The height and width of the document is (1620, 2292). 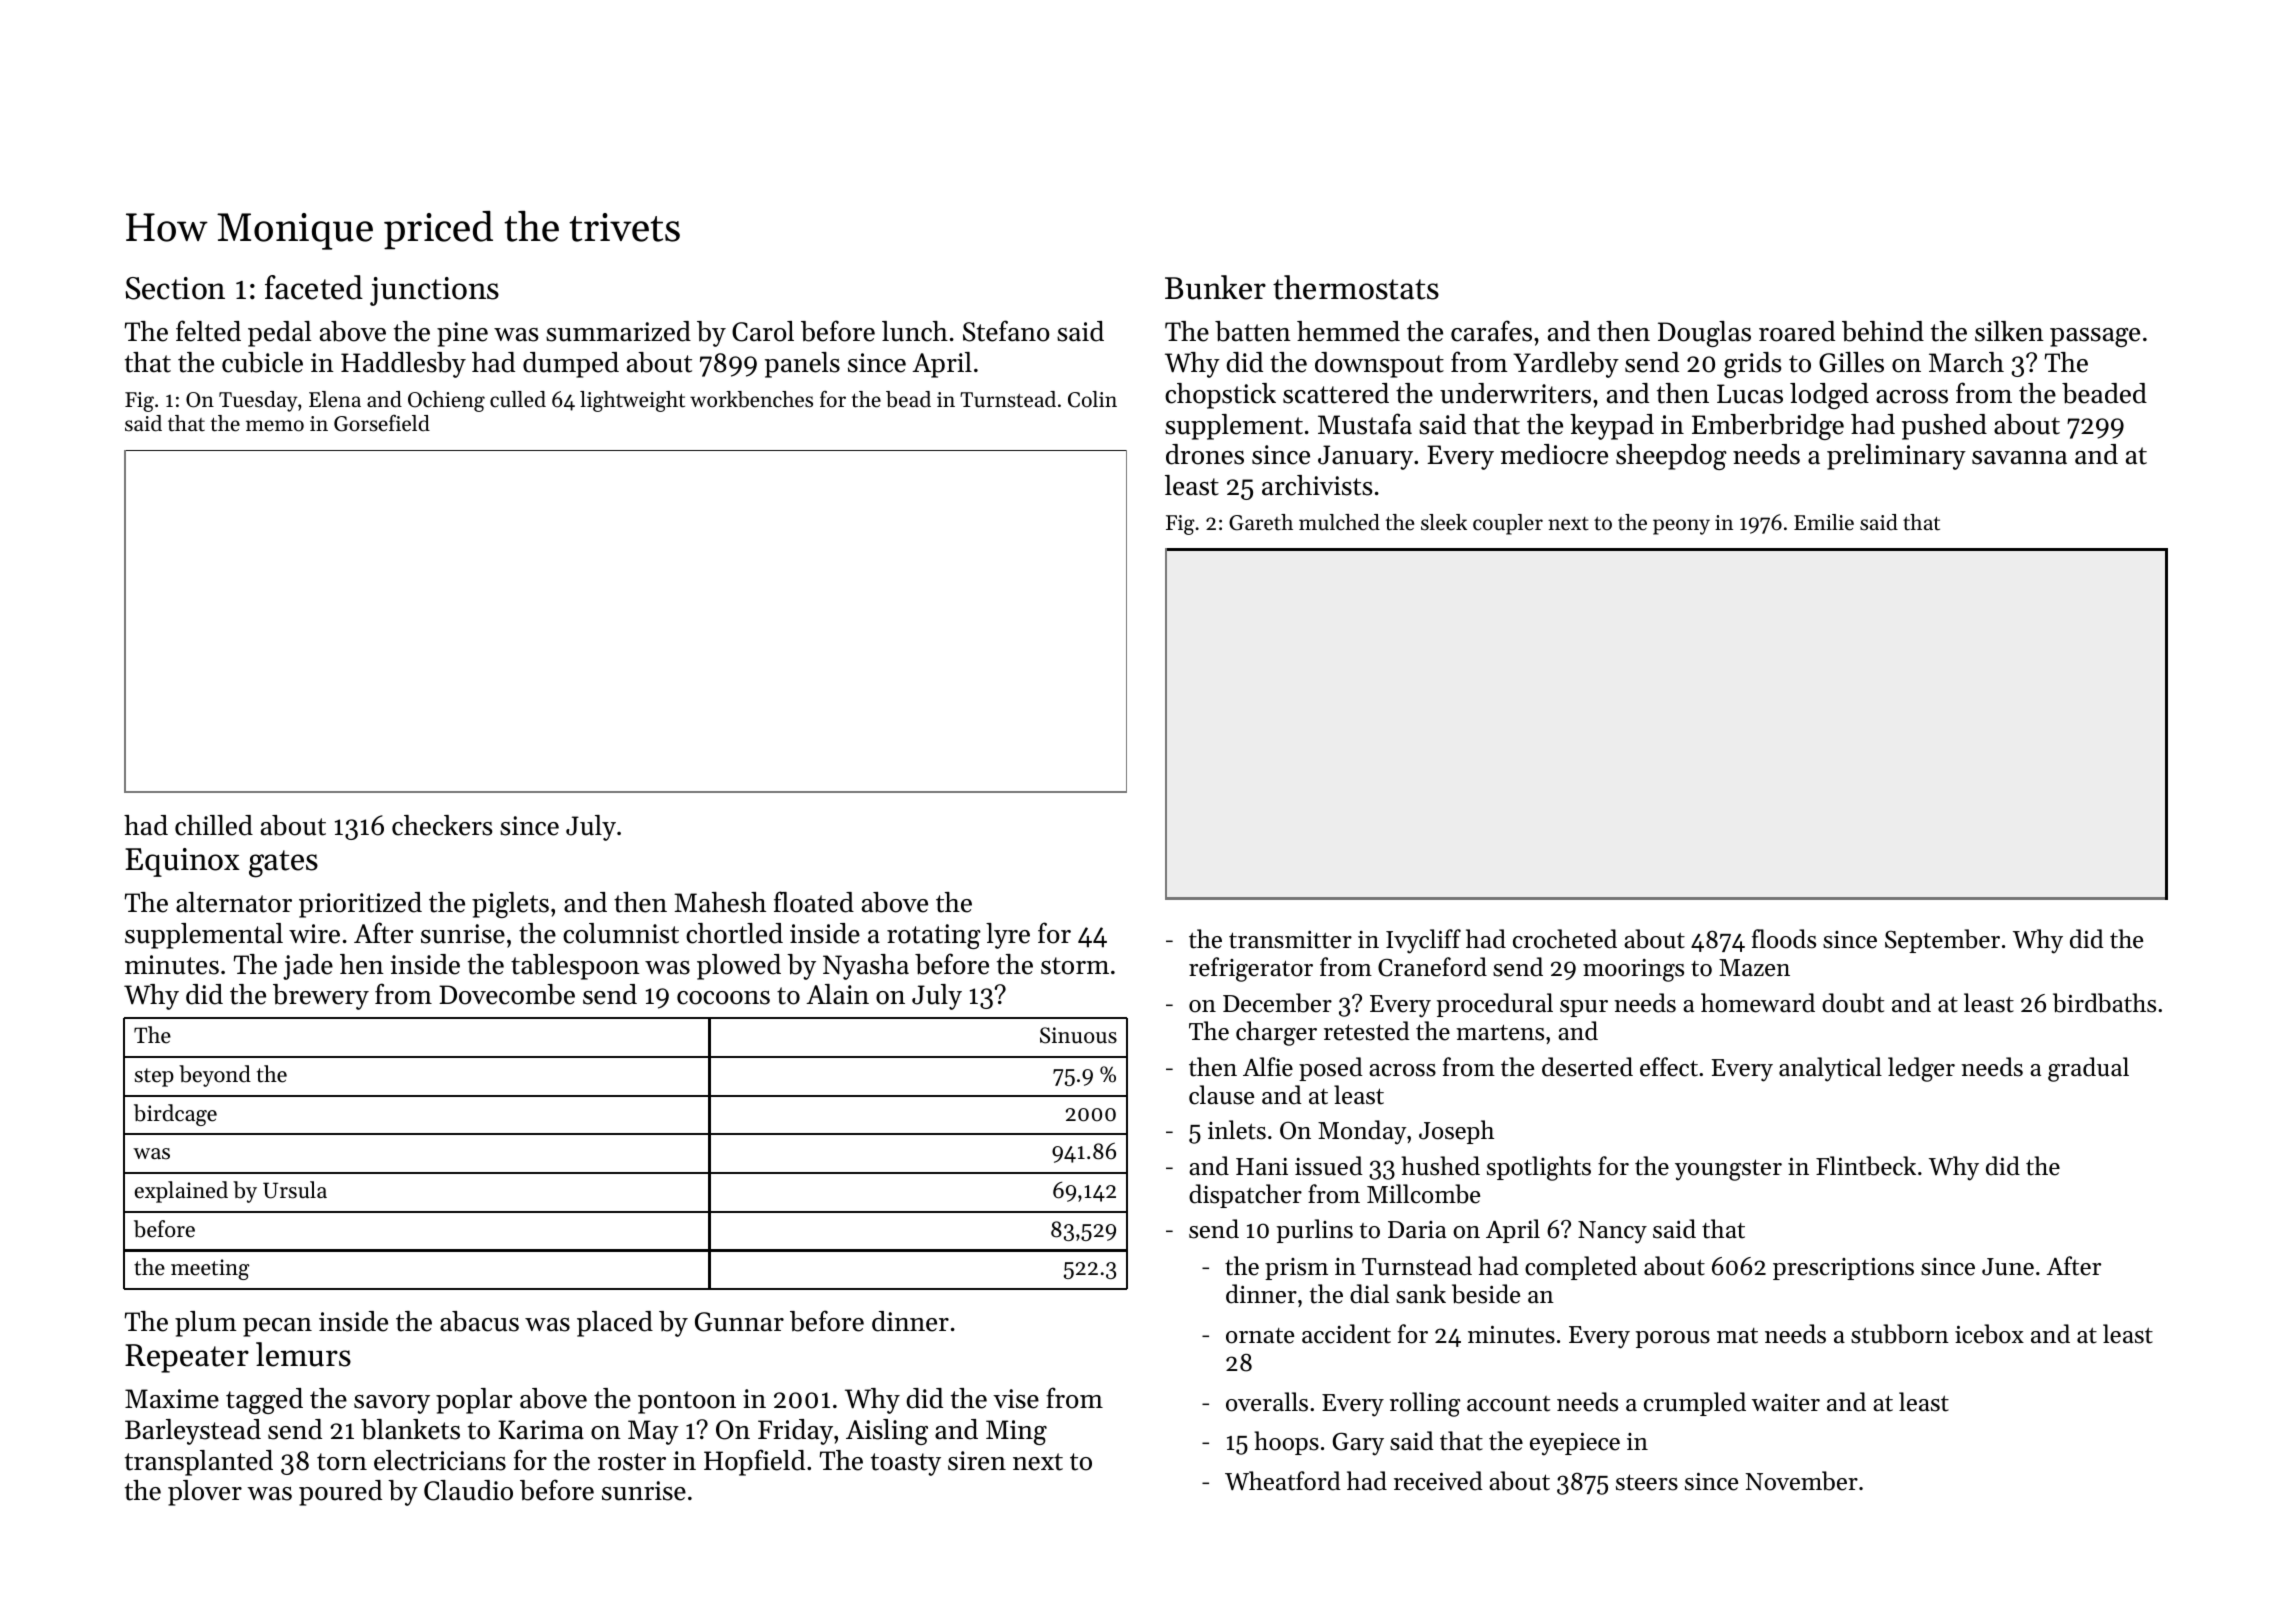 What do you see at coordinates (1283, 1481) in the document?
I see `Wheatford` at bounding box center [1283, 1481].
